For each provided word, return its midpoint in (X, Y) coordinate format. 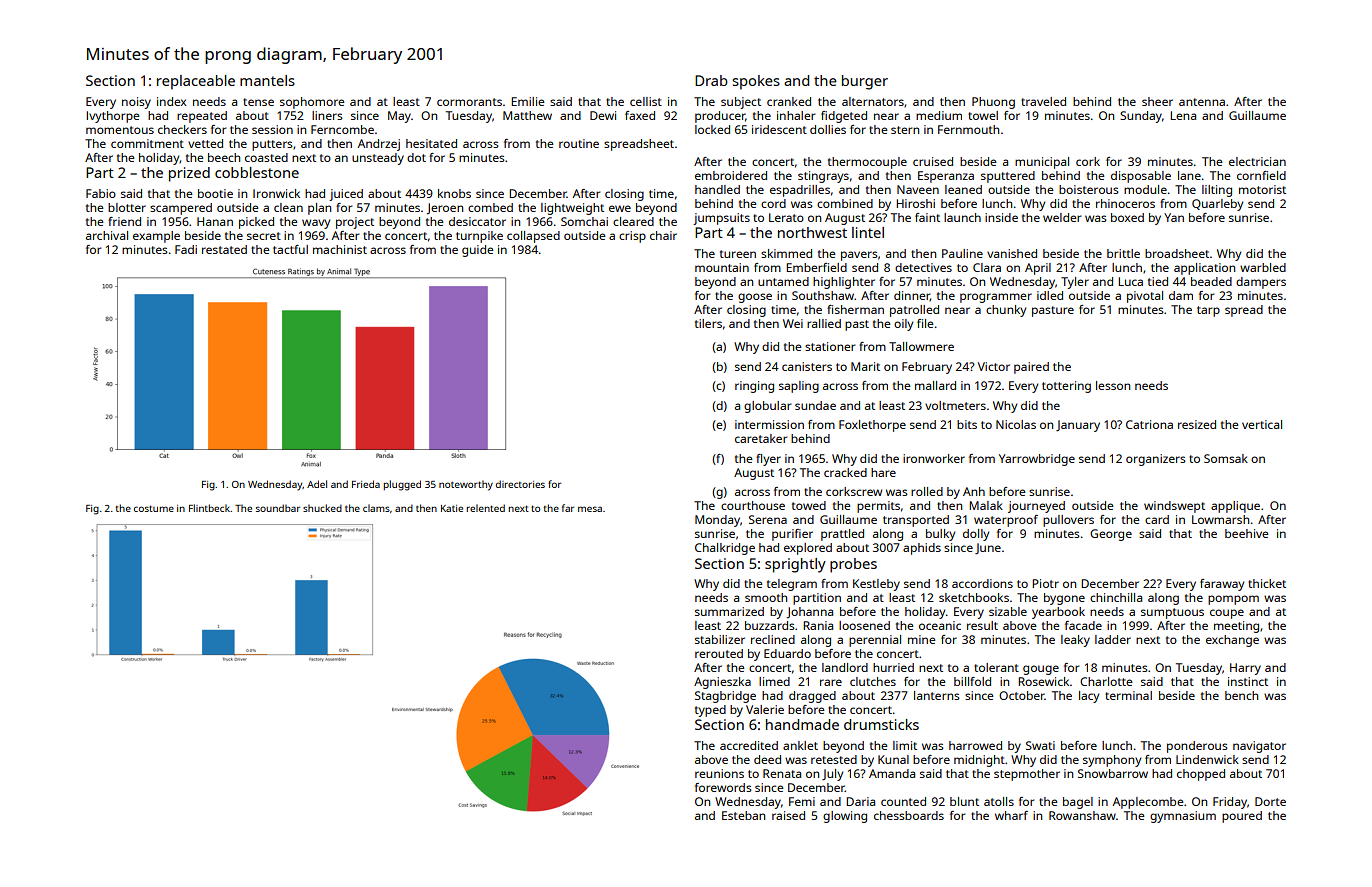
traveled (1043, 101)
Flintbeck (209, 508)
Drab (711, 80)
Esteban (743, 815)
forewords (723, 787)
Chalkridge (725, 549)
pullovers (1068, 521)
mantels (267, 80)
